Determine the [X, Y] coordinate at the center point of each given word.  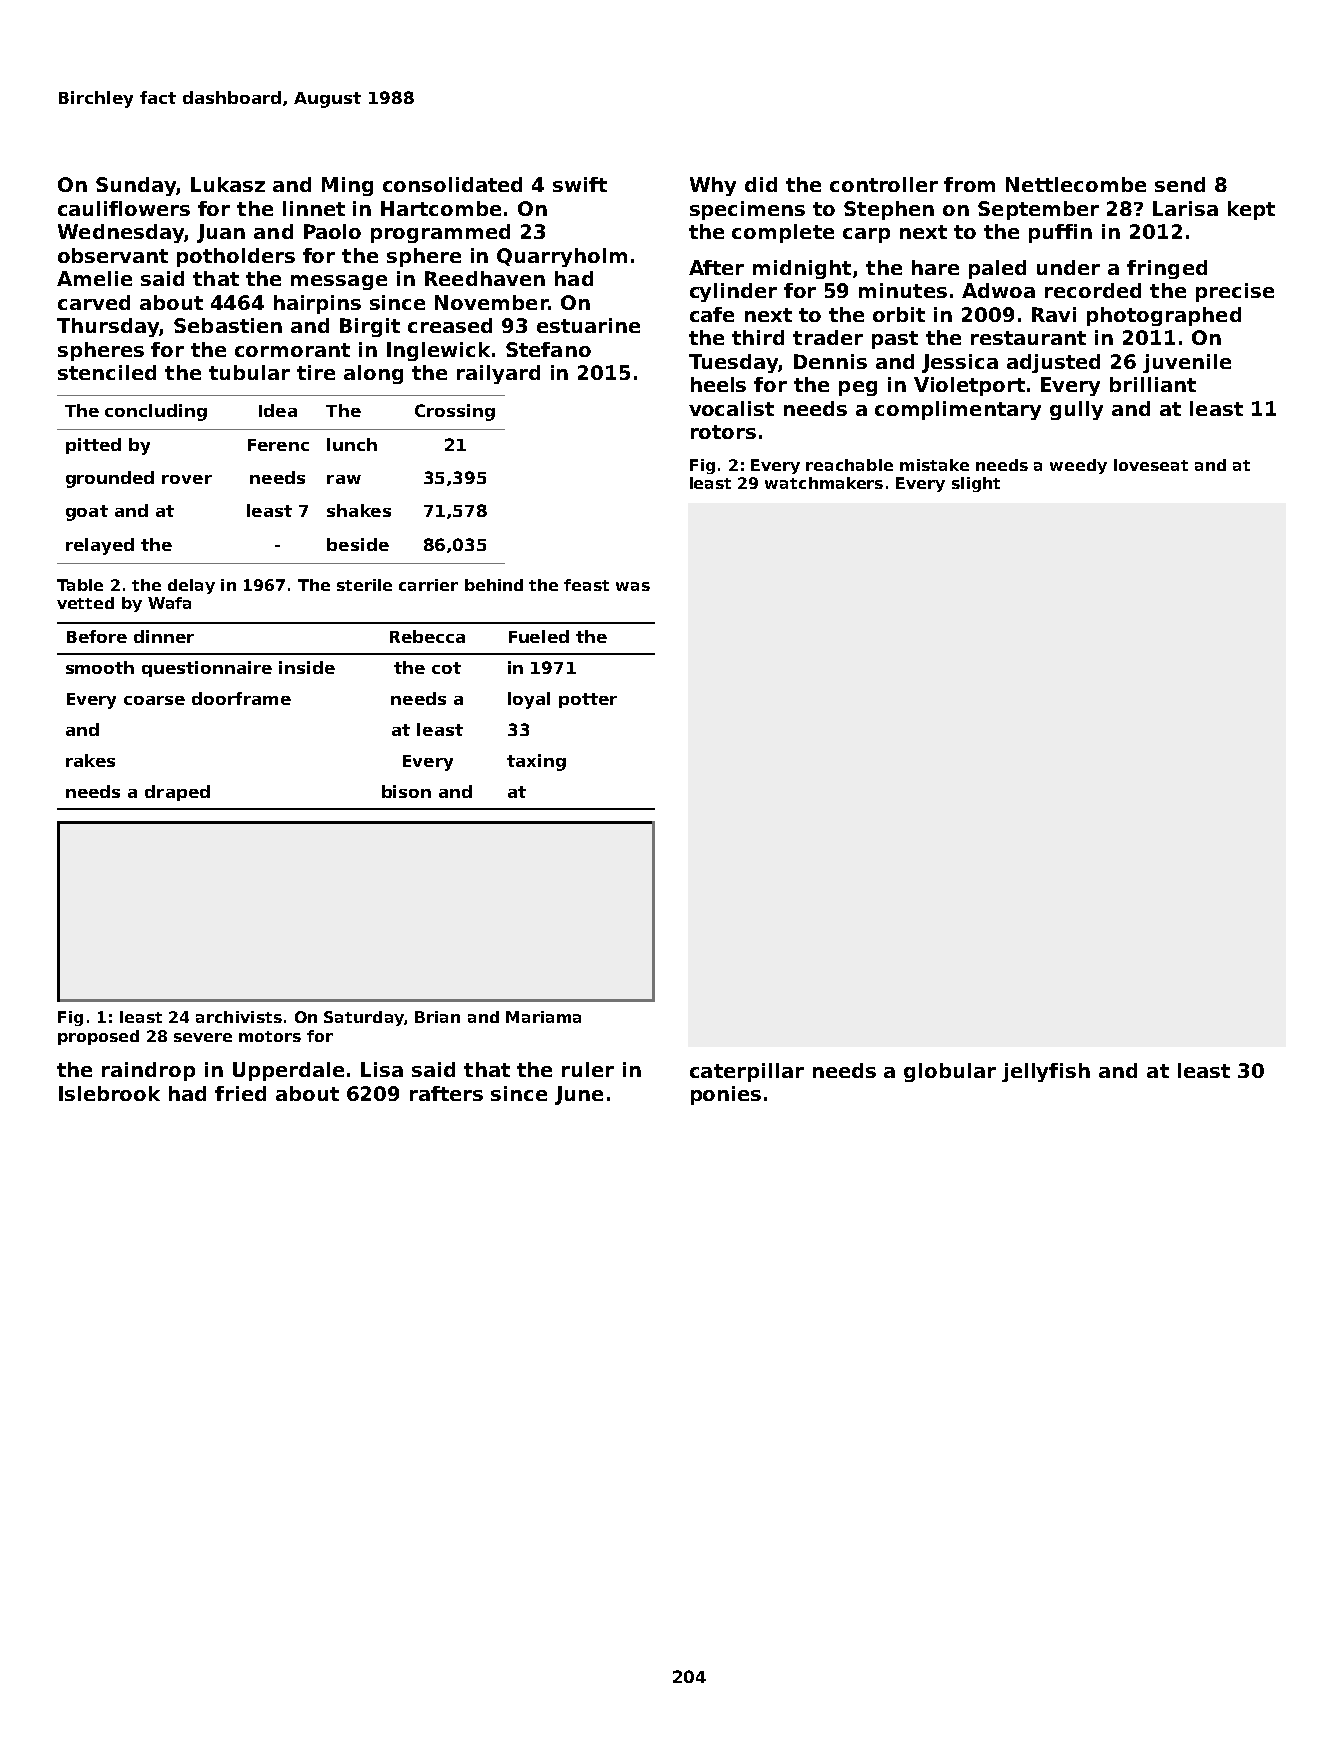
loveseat [1151, 465]
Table [80, 585]
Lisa [382, 1069]
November [491, 302]
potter [588, 700]
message [339, 282]
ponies [726, 1095]
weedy [1078, 466]
